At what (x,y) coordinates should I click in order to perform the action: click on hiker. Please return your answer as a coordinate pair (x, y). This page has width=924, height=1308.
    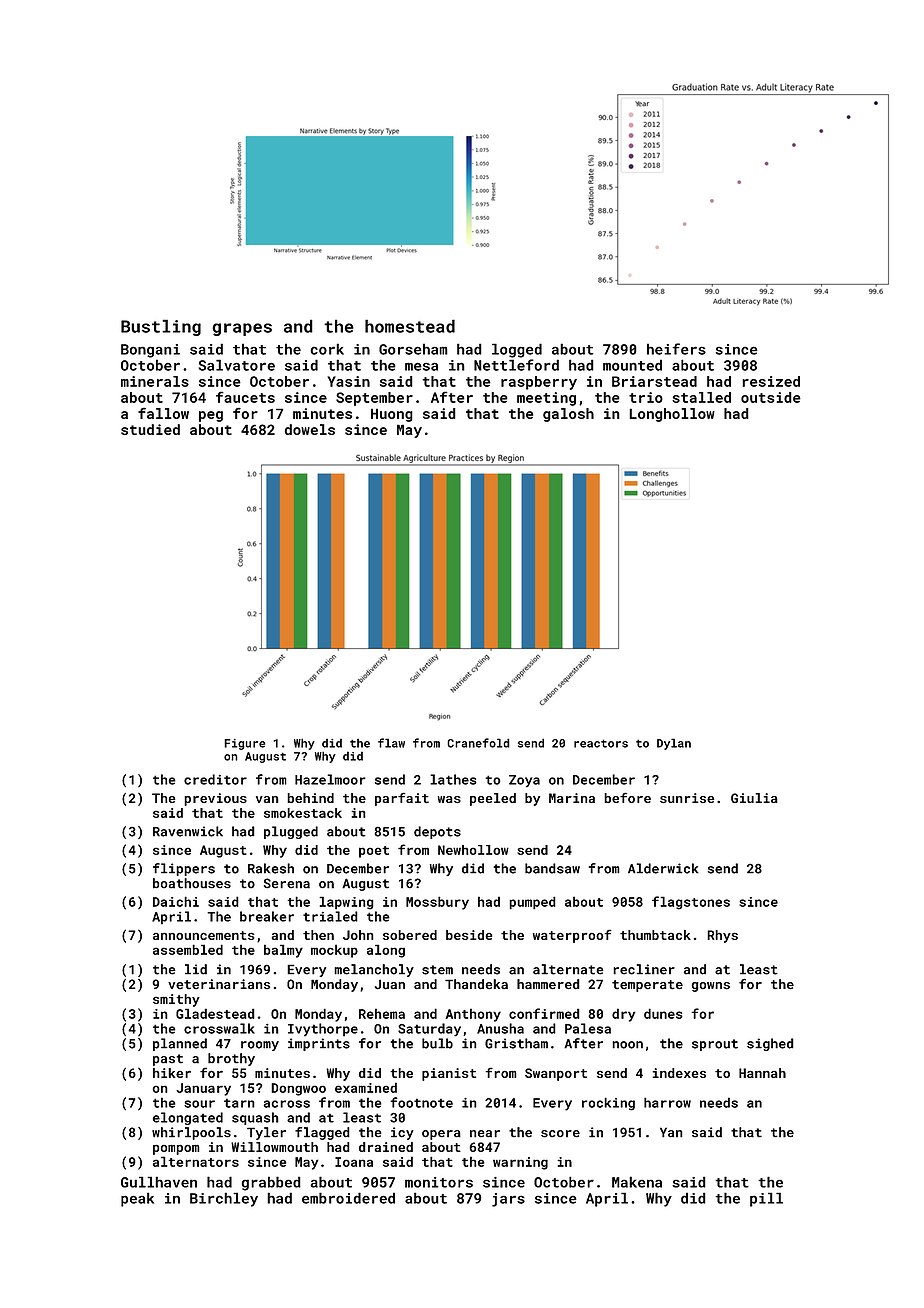
    Looking at the image, I should click on (172, 1073).
